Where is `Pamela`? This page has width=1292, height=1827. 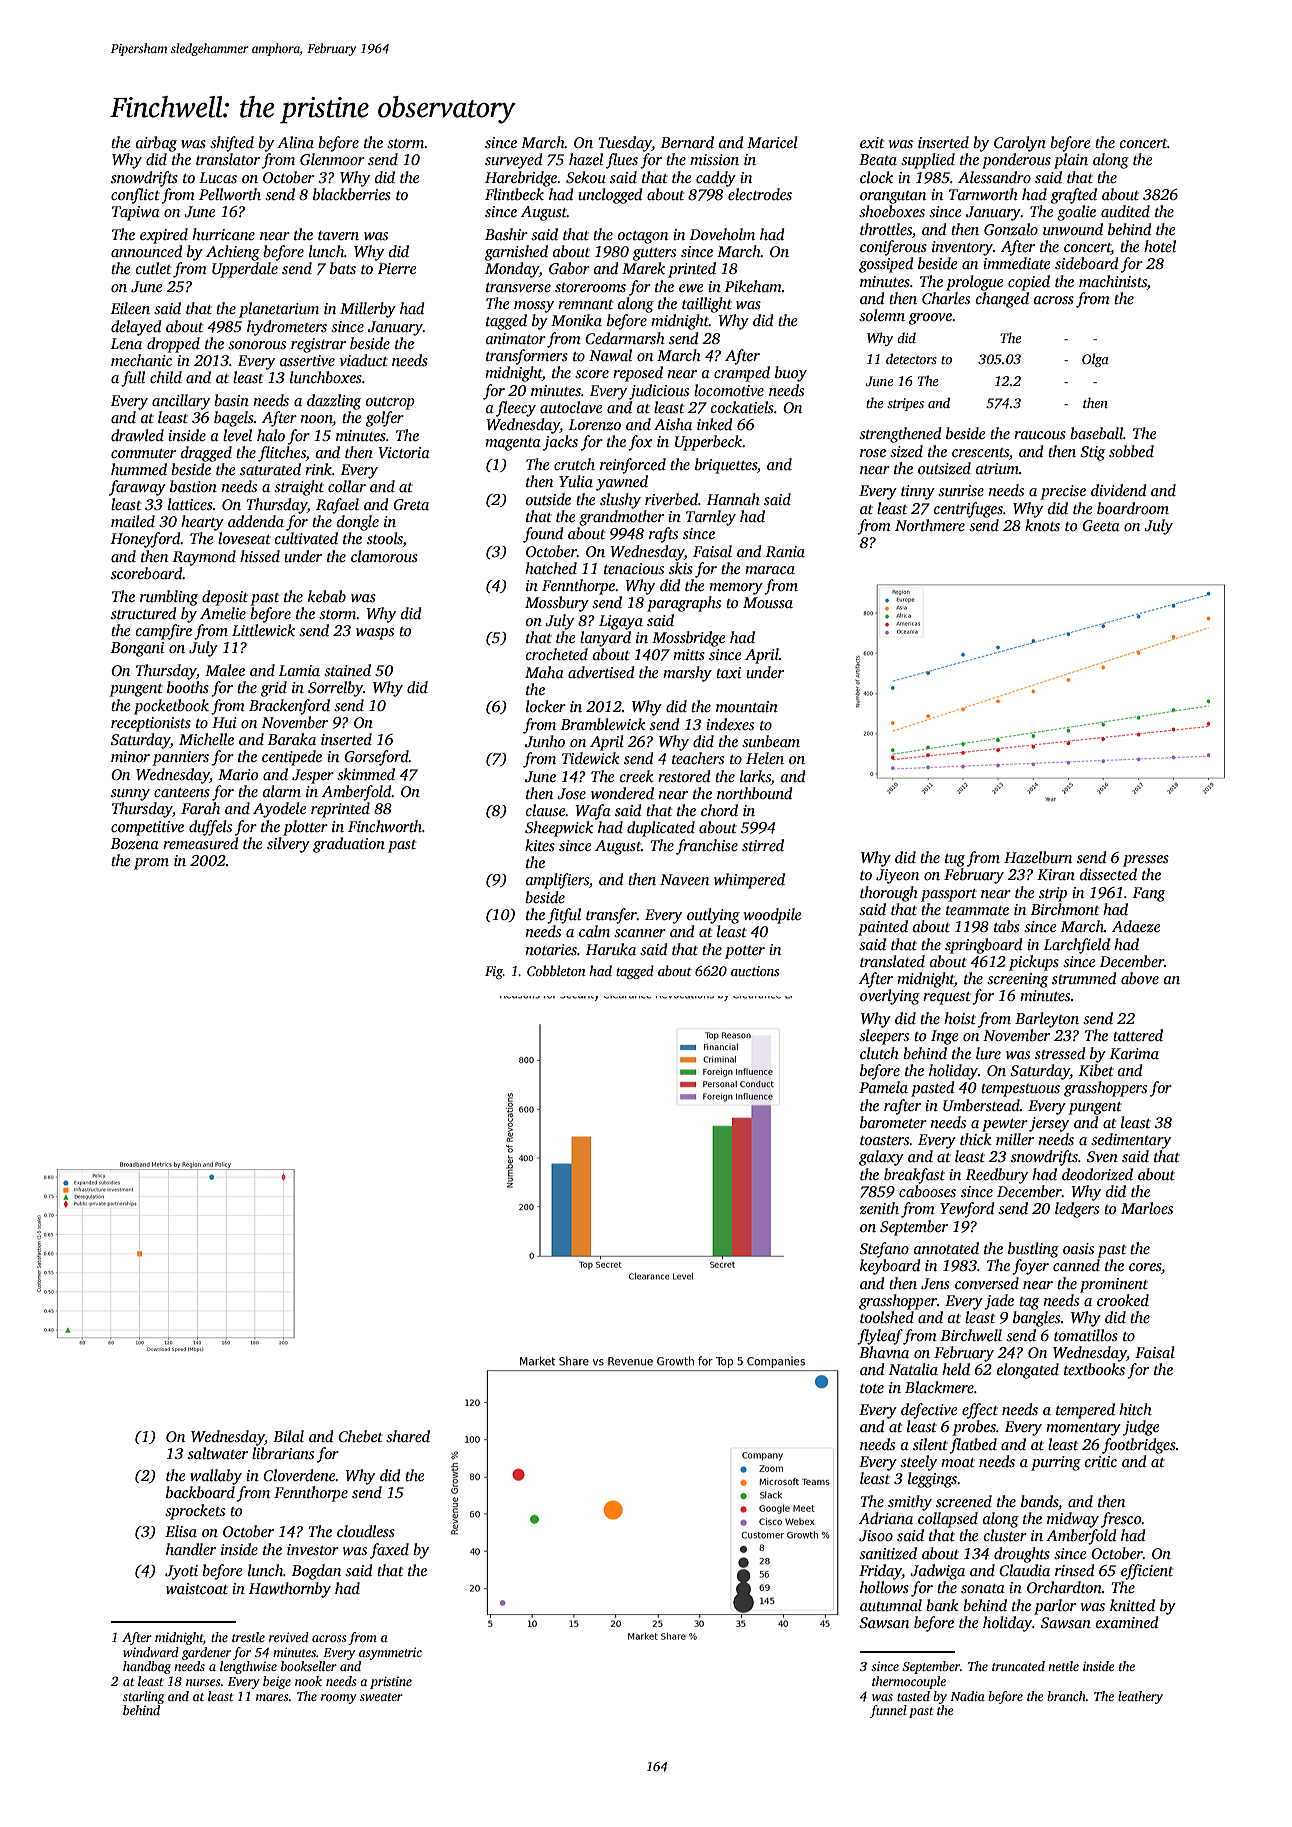 Pamela is located at coordinates (883, 1087).
